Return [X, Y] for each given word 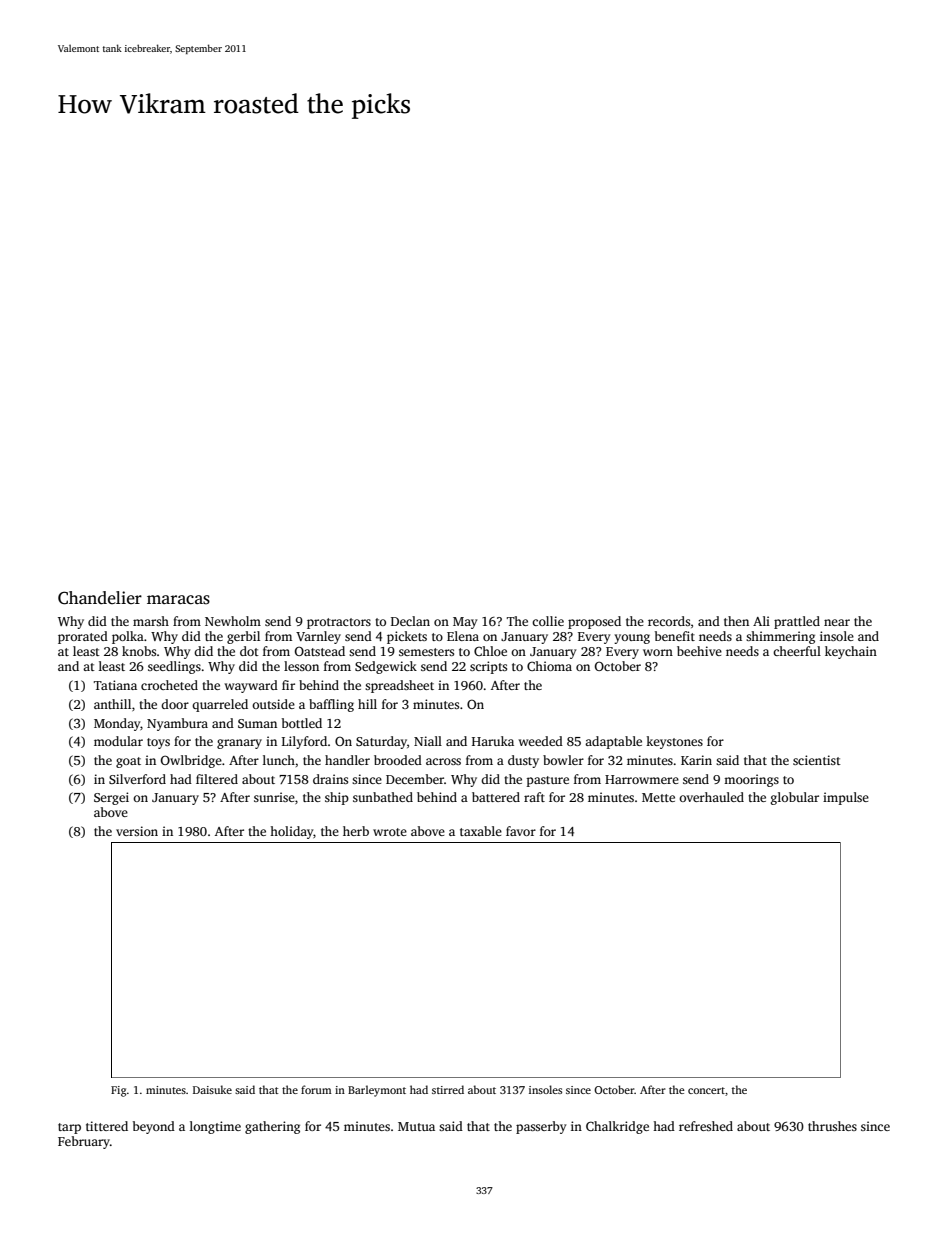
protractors [339, 623]
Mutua [416, 1126]
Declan [410, 621]
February [84, 1142]
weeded [541, 741]
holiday [292, 832]
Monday [117, 724]
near [837, 622]
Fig [118, 1091]
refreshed [706, 1126]
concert [706, 1090]
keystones [674, 742]
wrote [390, 832]
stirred [448, 1089]
